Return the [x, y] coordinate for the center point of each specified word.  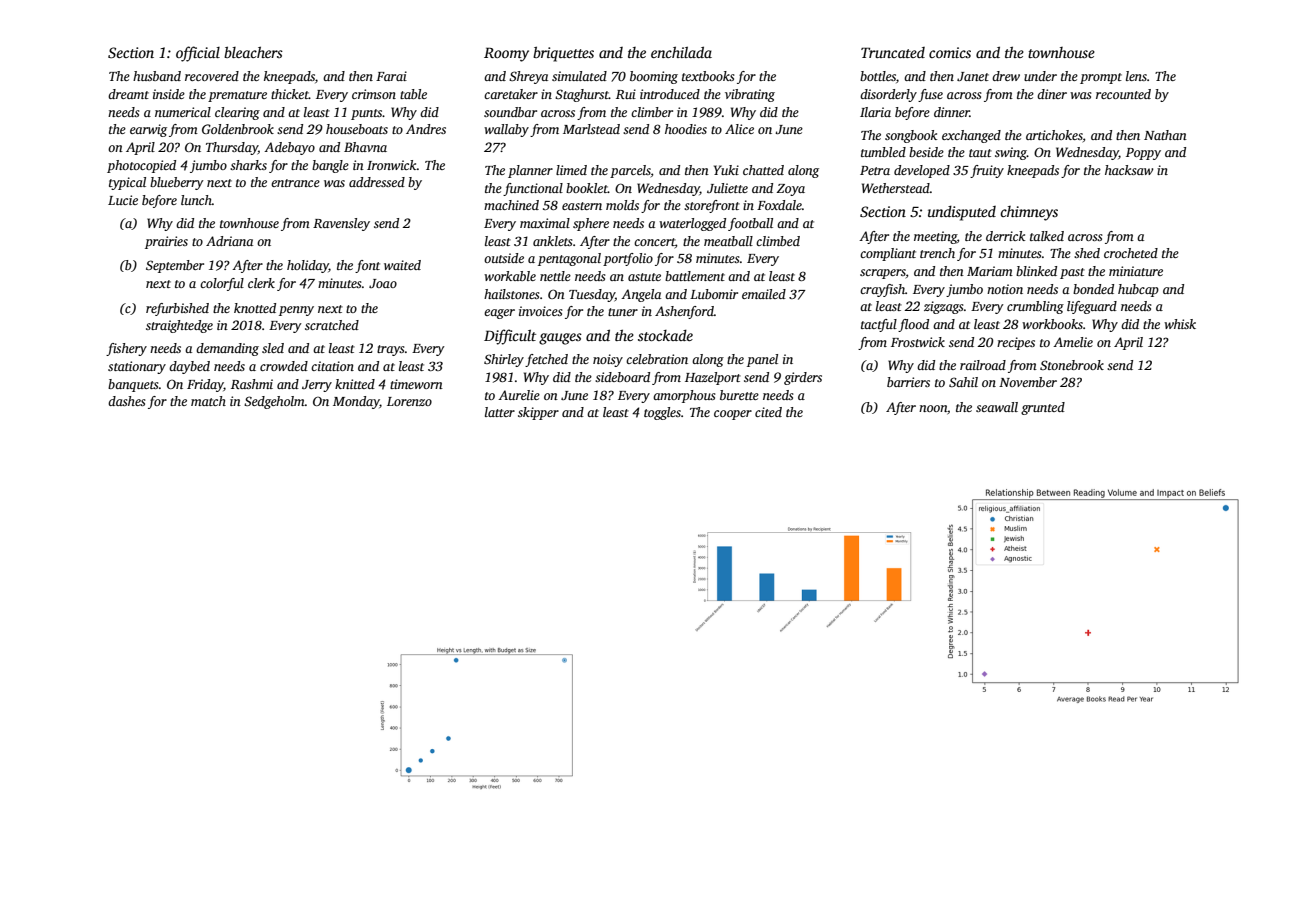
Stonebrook [1072, 365]
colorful [222, 284]
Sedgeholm [274, 402]
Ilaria [875, 112]
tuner [623, 312]
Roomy [506, 54]
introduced [670, 94]
